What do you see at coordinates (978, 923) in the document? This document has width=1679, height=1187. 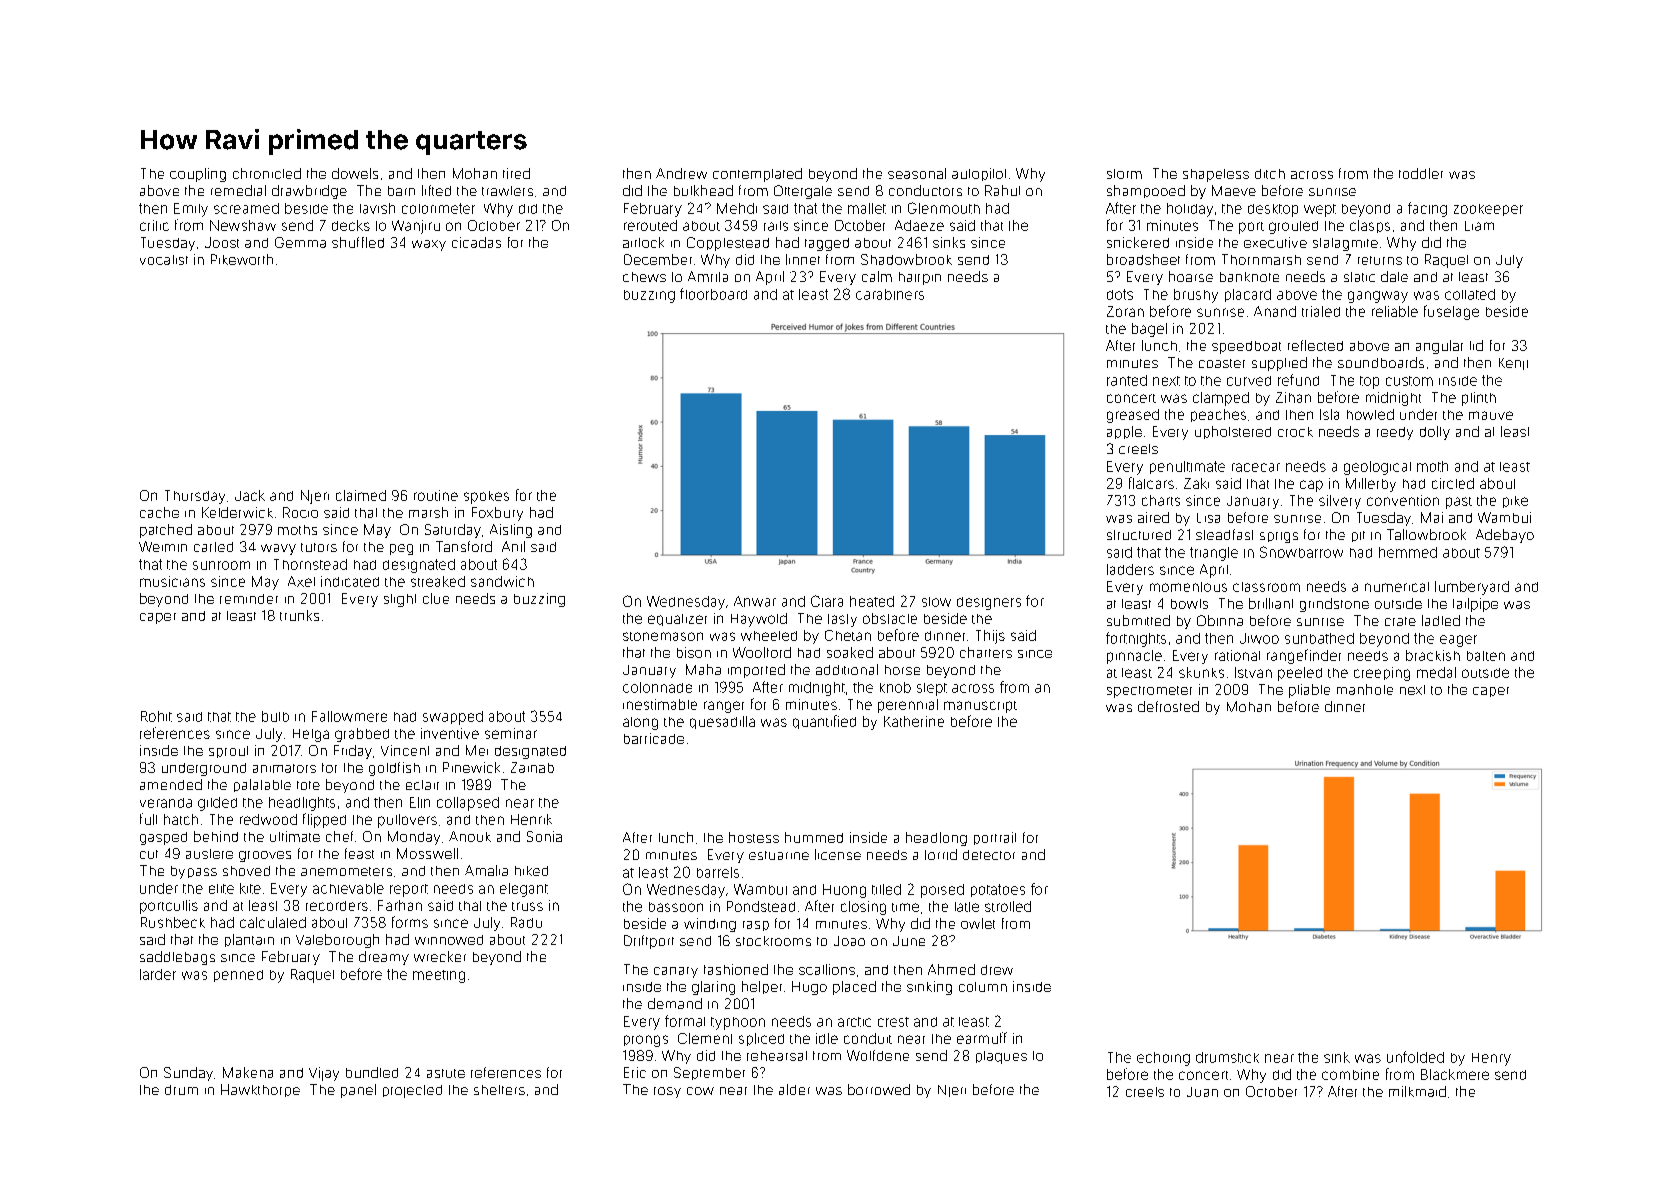 I see `owlet` at bounding box center [978, 923].
